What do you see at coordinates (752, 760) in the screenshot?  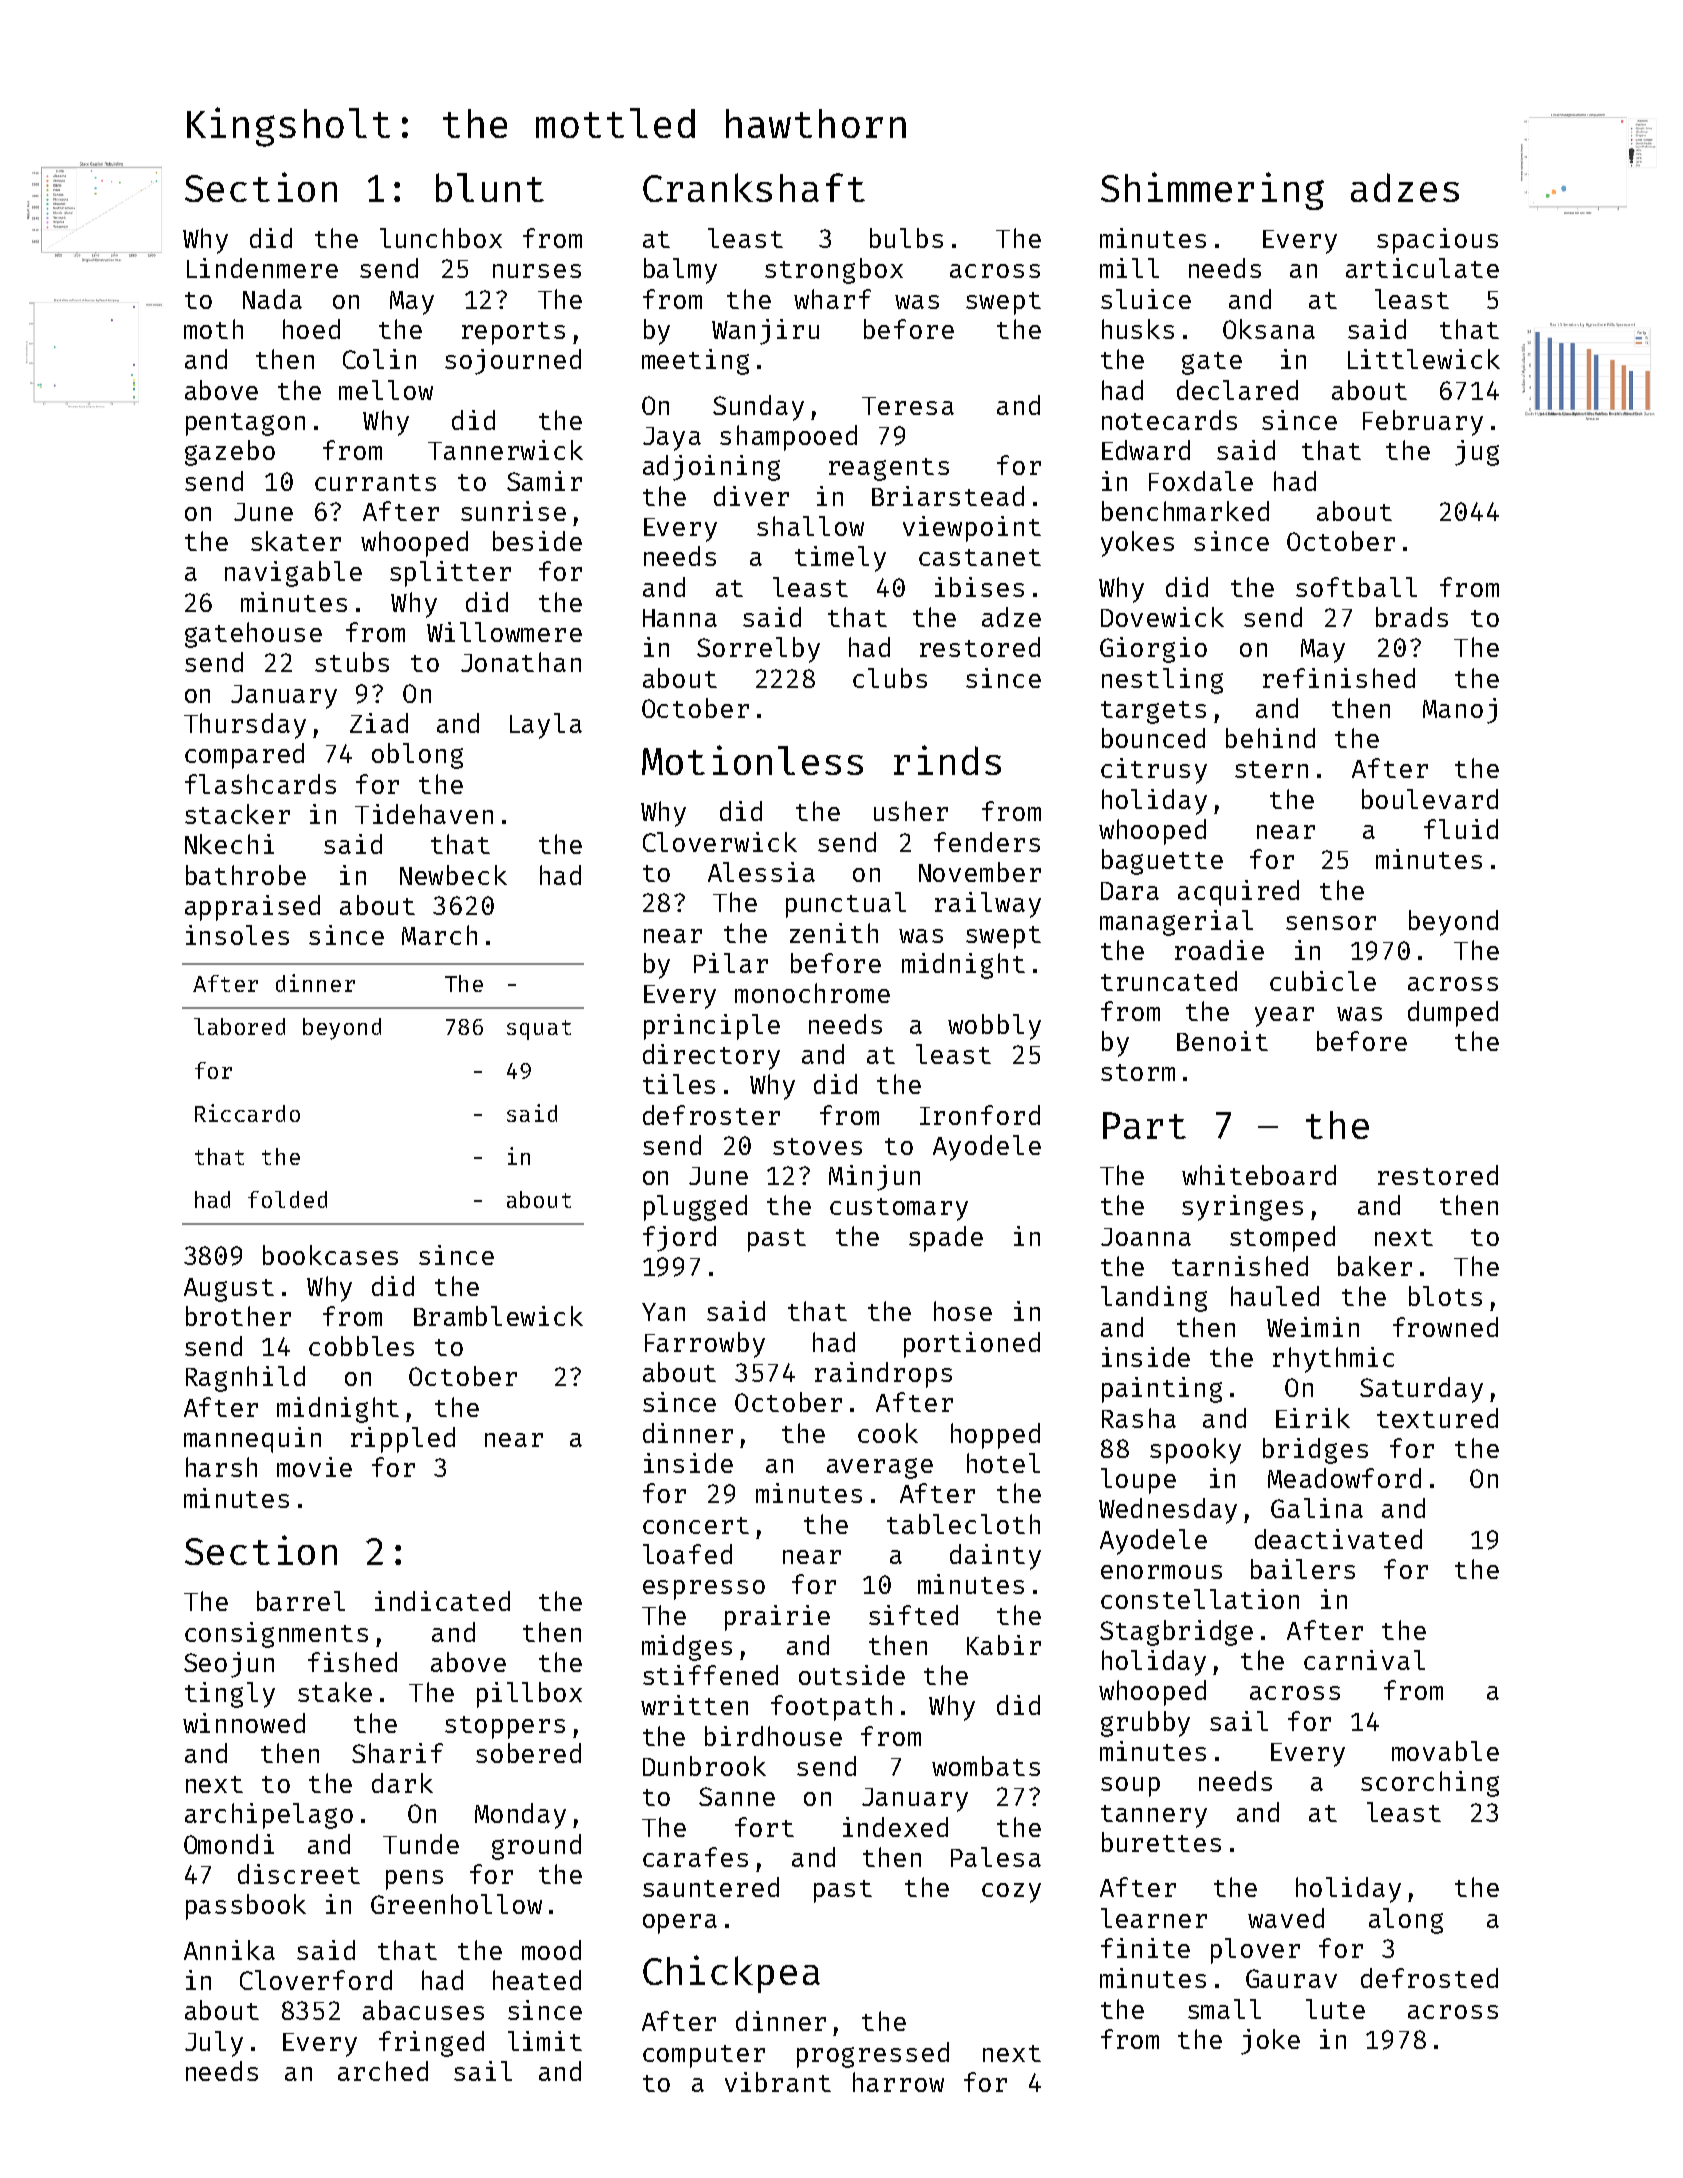 I see `Motionless` at bounding box center [752, 760].
